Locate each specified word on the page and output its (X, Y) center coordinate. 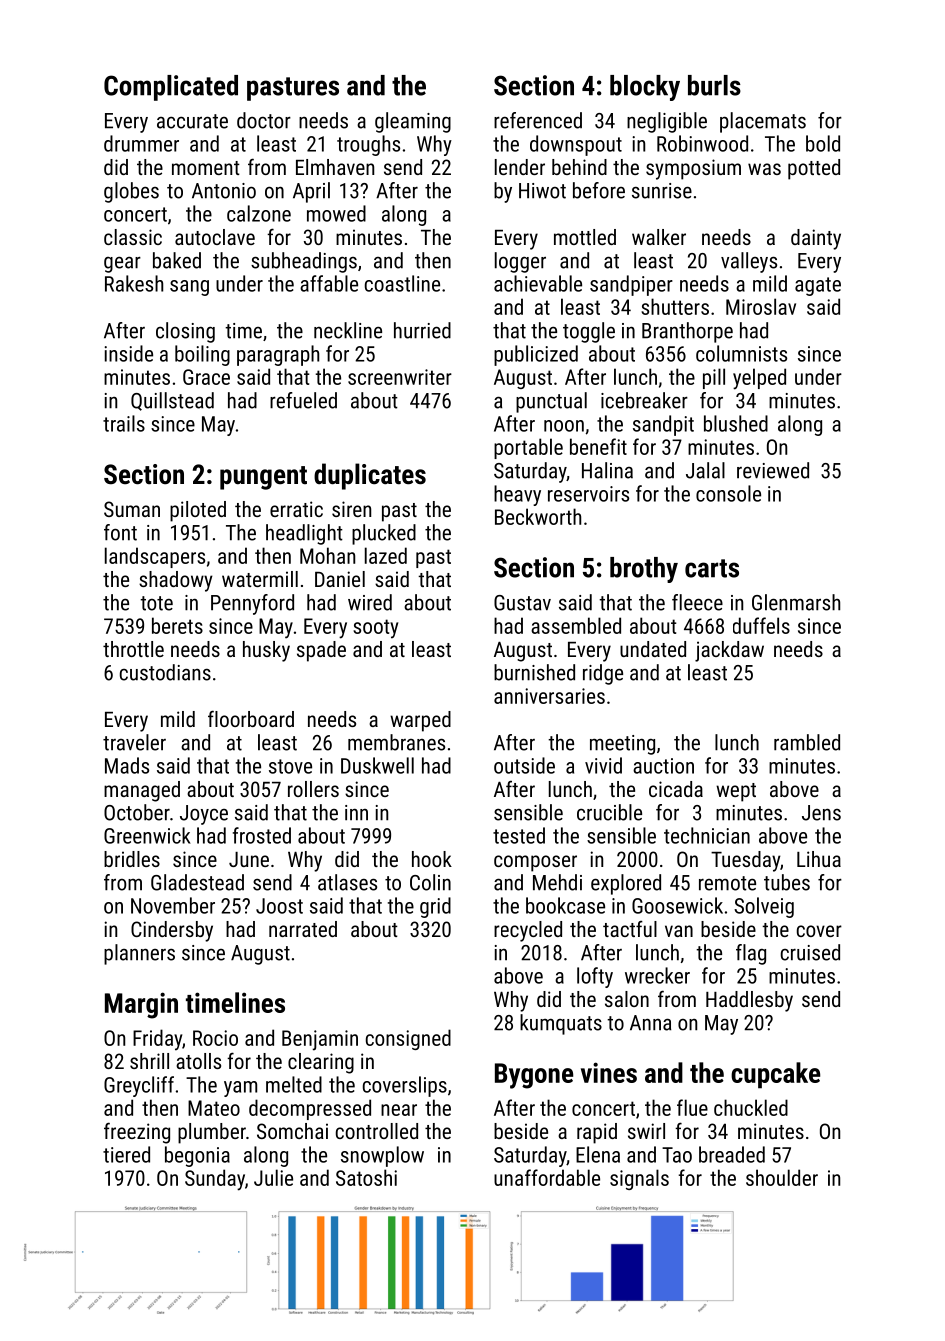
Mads (127, 765)
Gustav (522, 603)
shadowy (176, 581)
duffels (761, 625)
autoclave (215, 237)
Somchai (292, 1131)
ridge (603, 674)
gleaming (413, 122)
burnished (534, 672)
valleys (749, 262)
